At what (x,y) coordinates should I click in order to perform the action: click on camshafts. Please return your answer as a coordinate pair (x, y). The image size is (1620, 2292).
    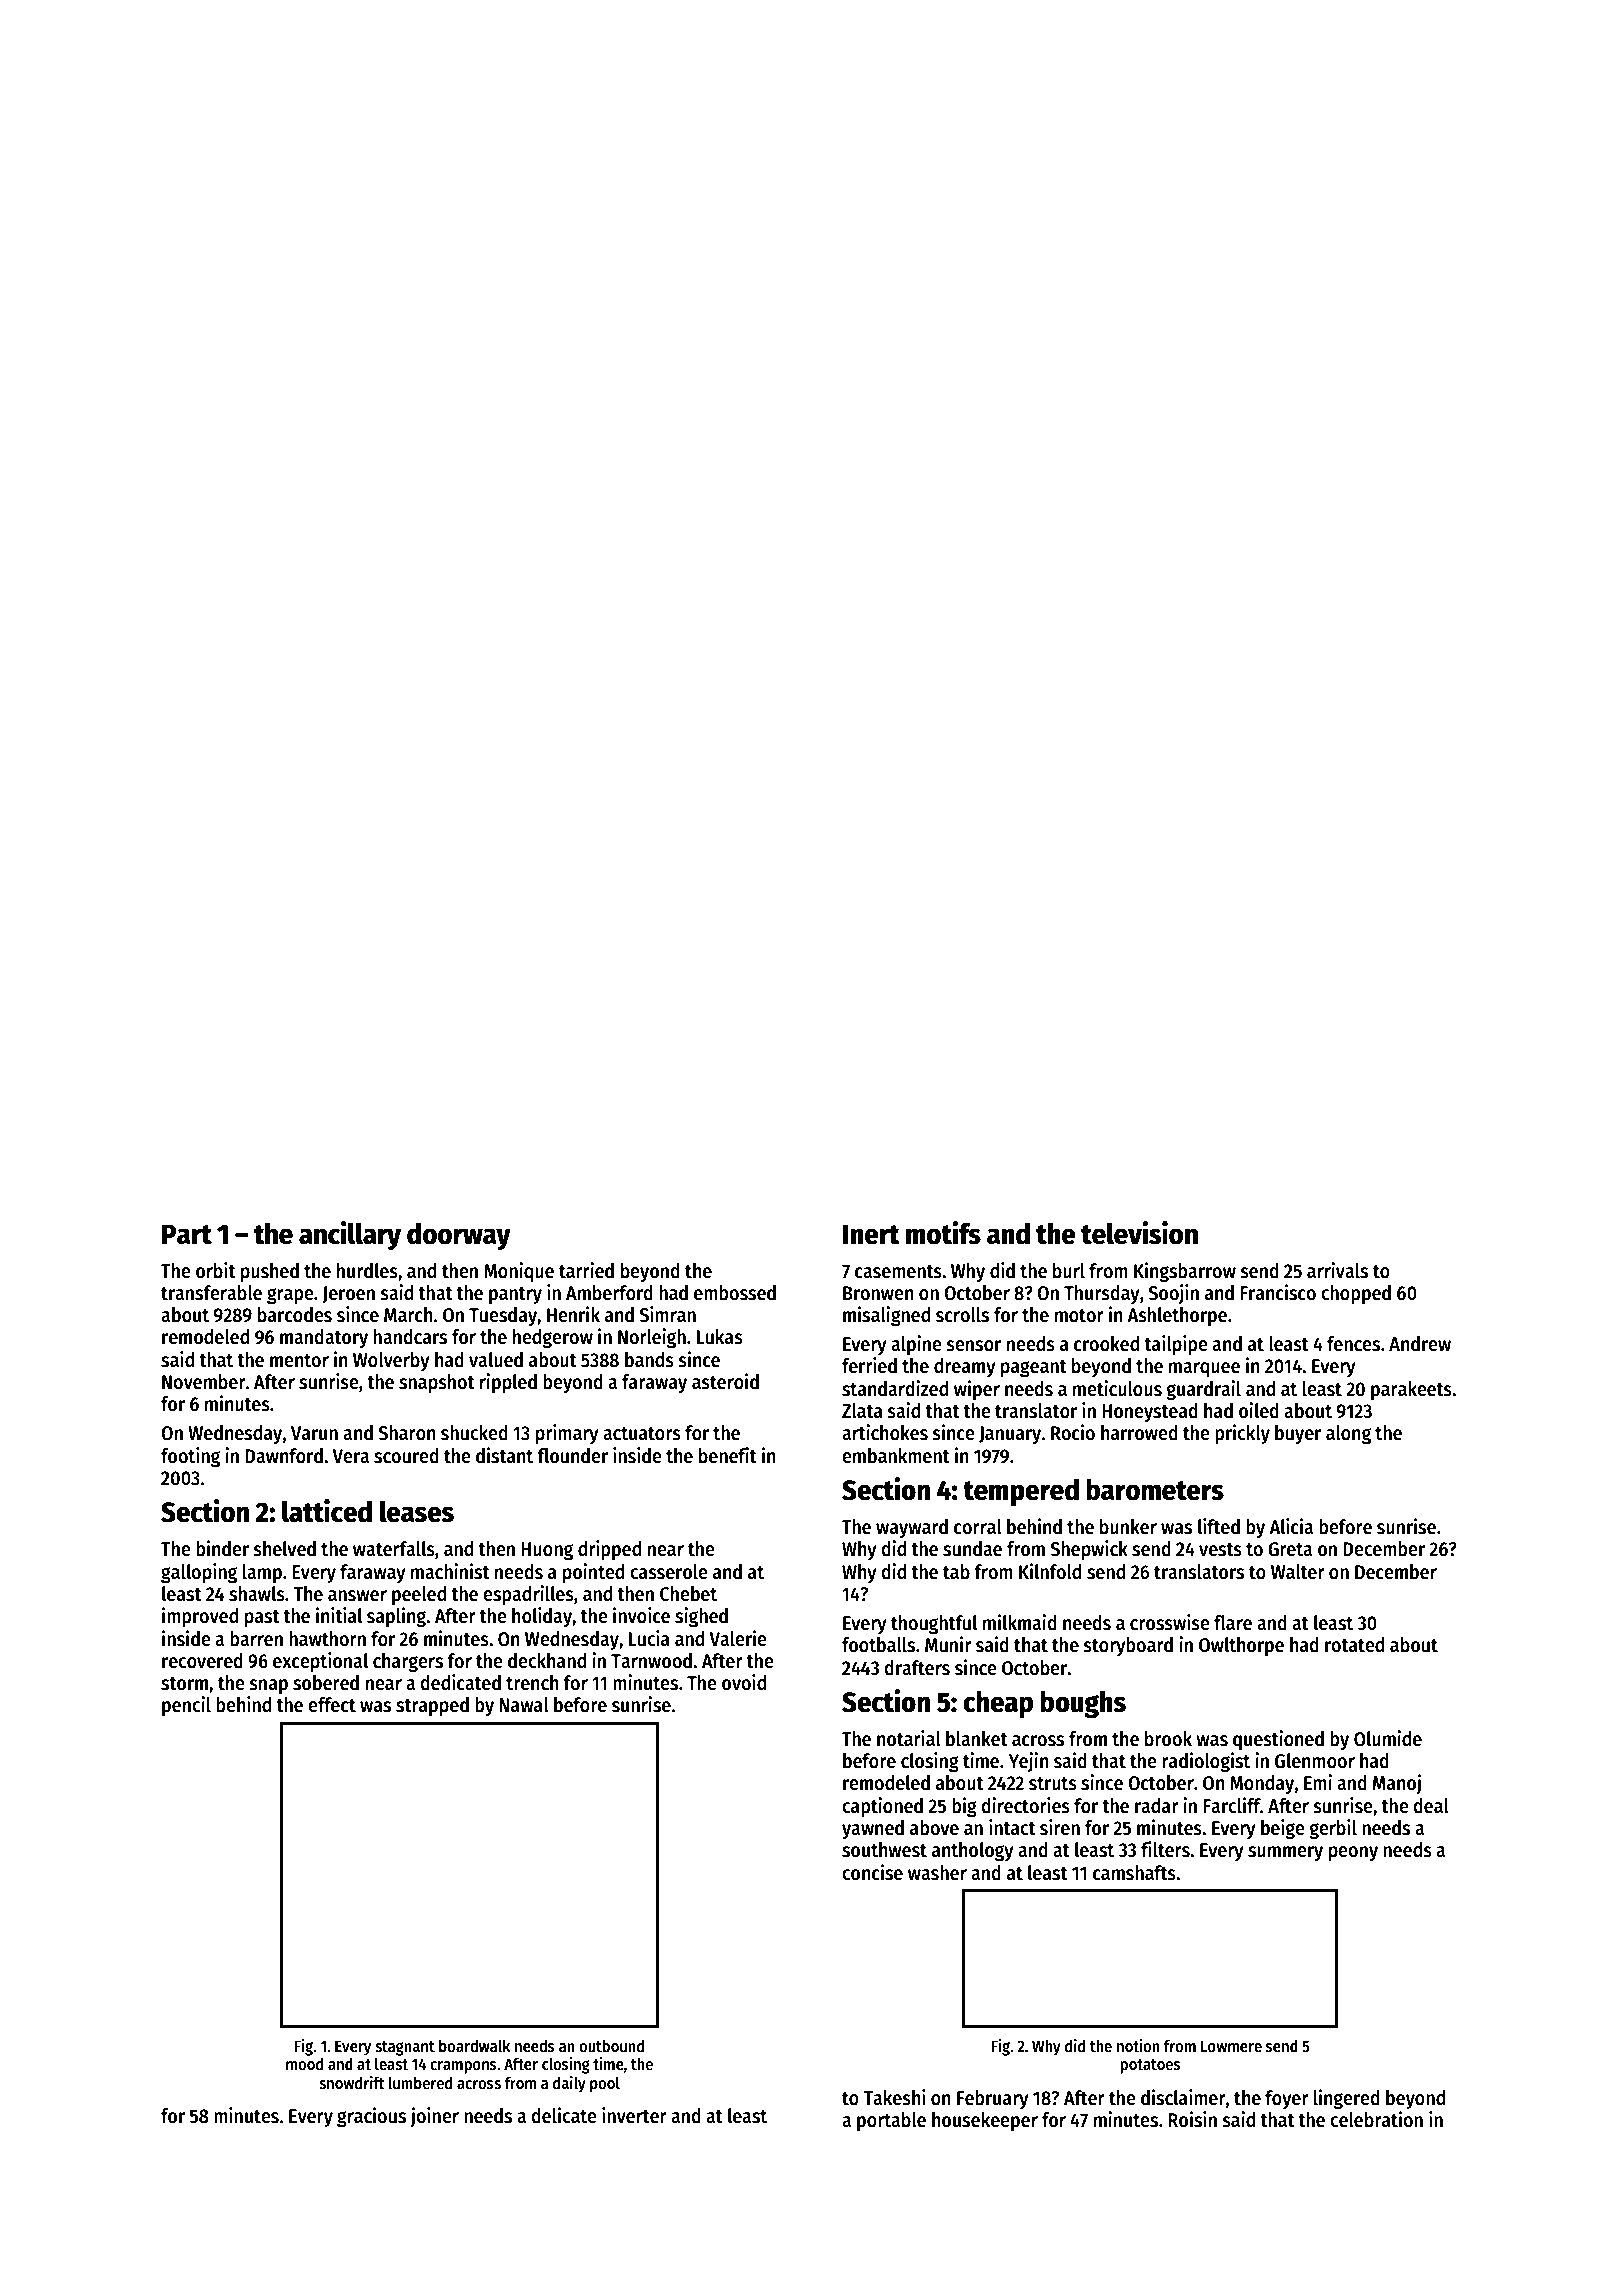
    Looking at the image, I should click on (1134, 1873).
